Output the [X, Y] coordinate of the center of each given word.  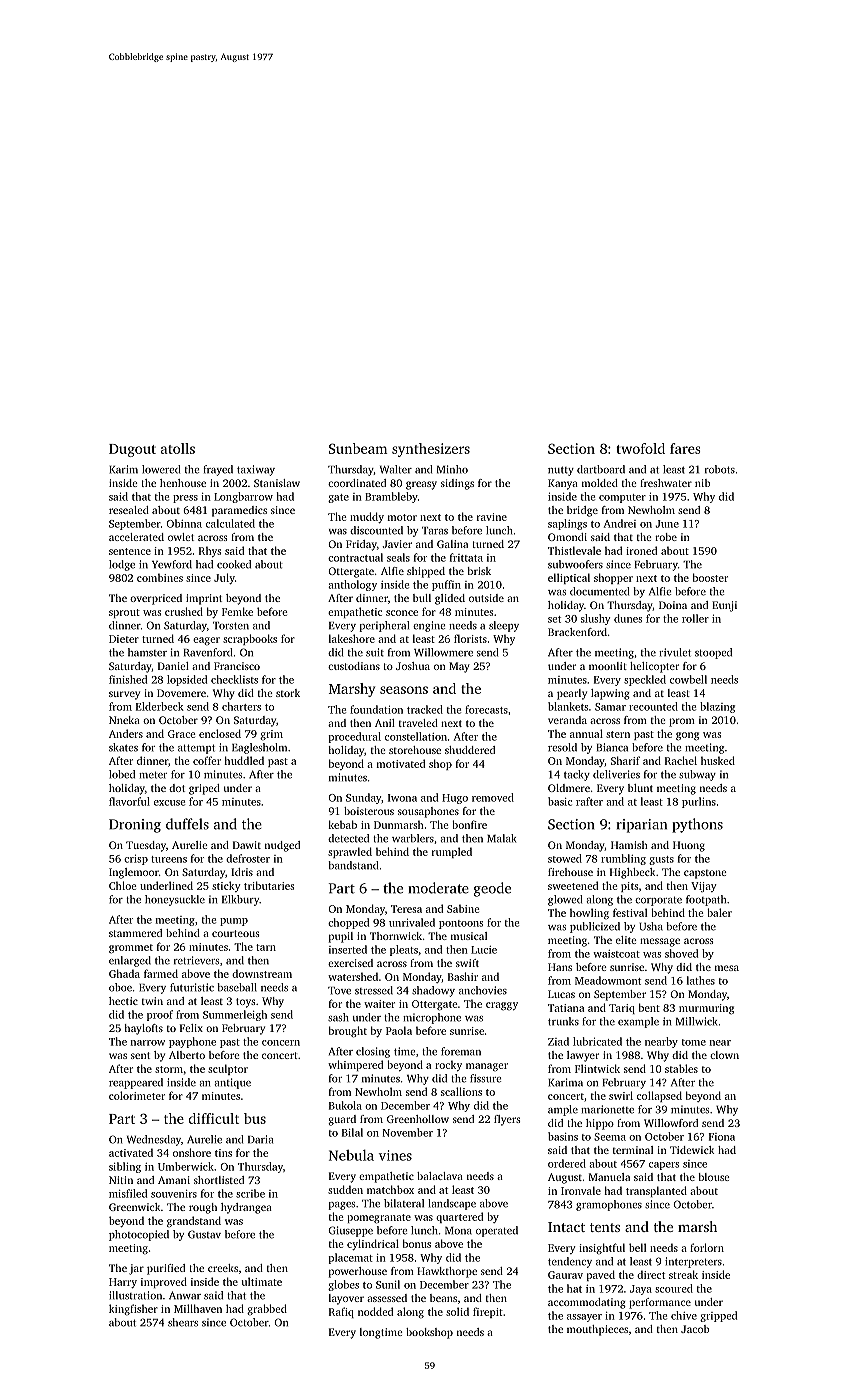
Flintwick [597, 1068]
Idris [242, 872]
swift [467, 963]
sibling [125, 1167]
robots [720, 469]
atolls [178, 448]
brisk [479, 571]
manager [487, 1067]
